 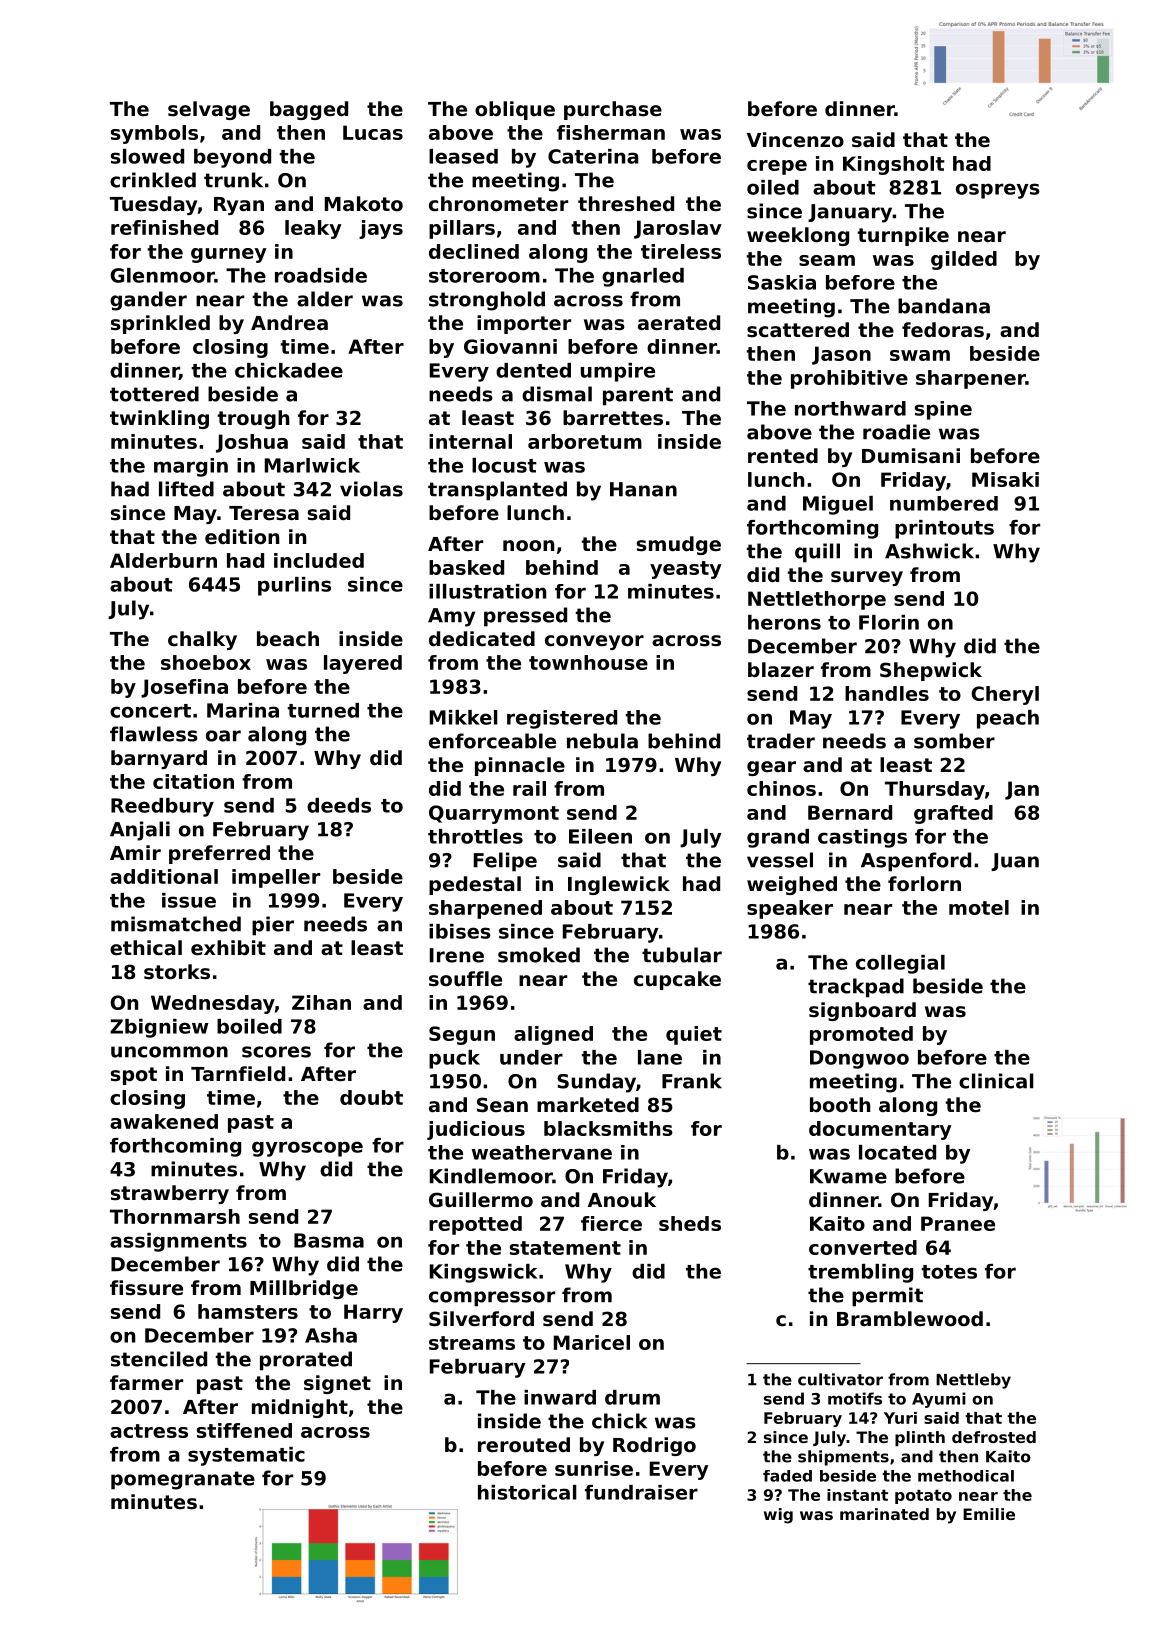 I want to click on Vincenzo, so click(x=795, y=140).
